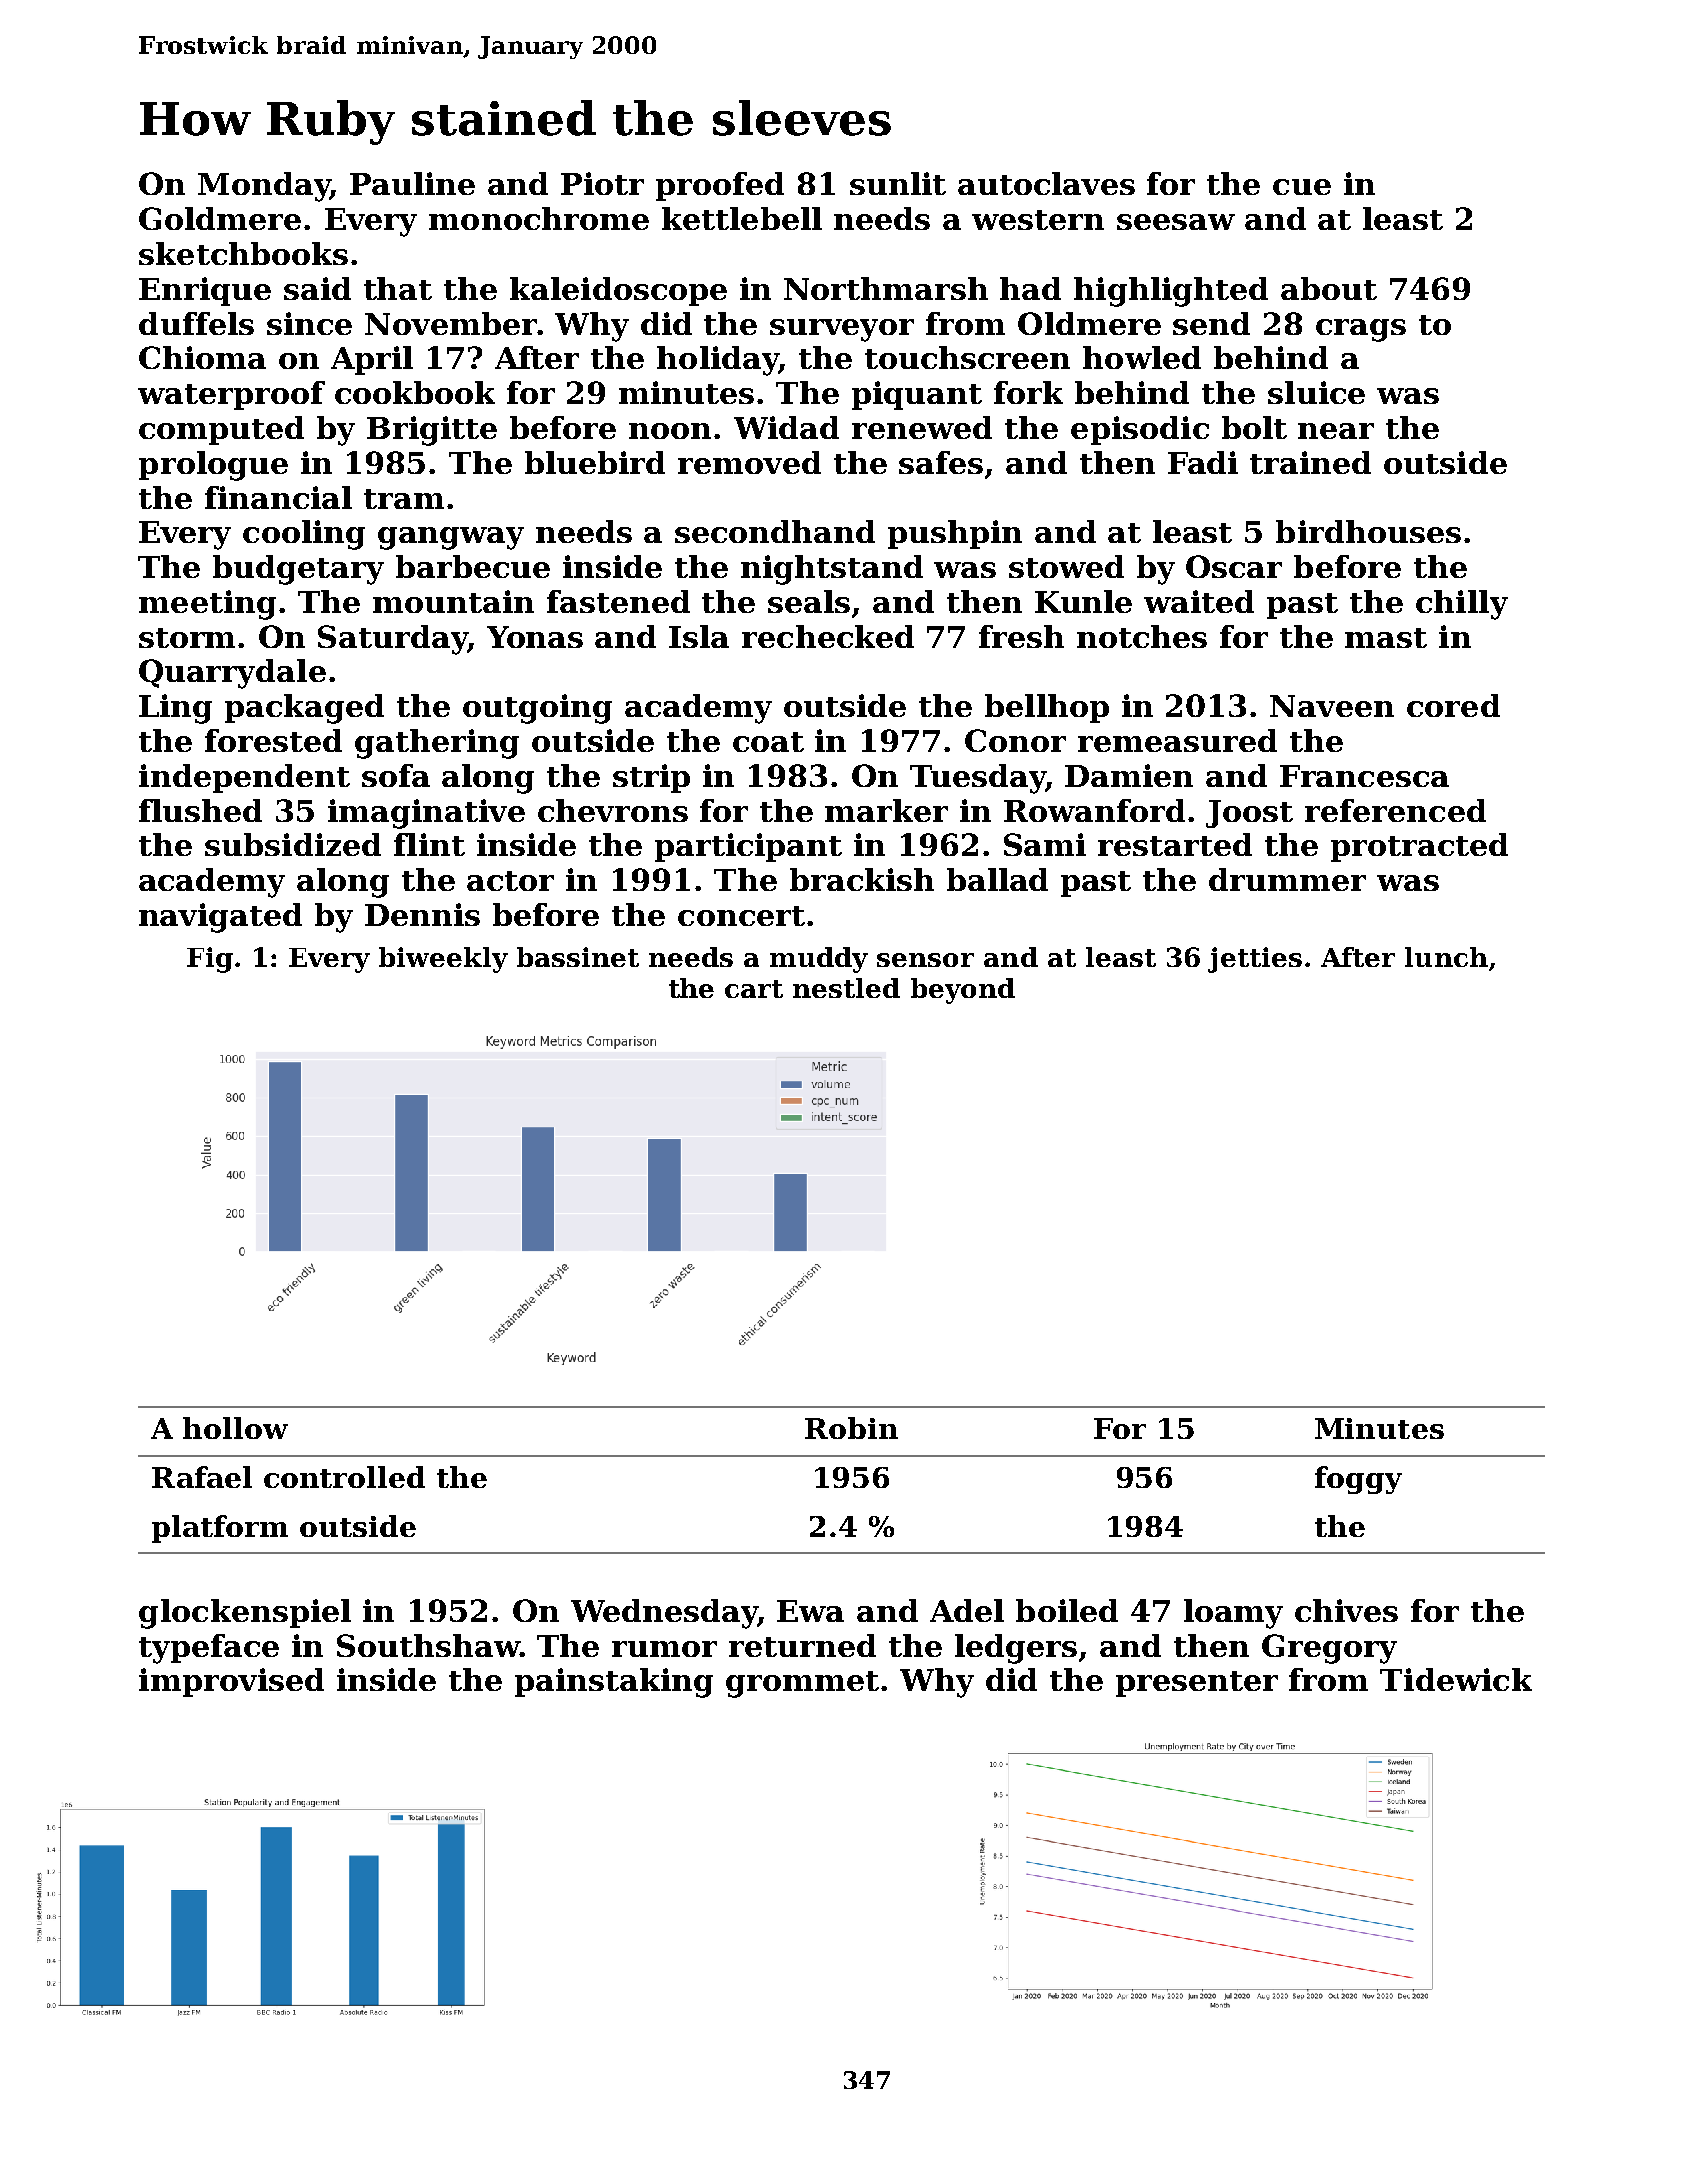 The width and height of the screenshot is (1683, 2178). Describe the element at coordinates (209, 1649) in the screenshot. I see `typeface` at that location.
